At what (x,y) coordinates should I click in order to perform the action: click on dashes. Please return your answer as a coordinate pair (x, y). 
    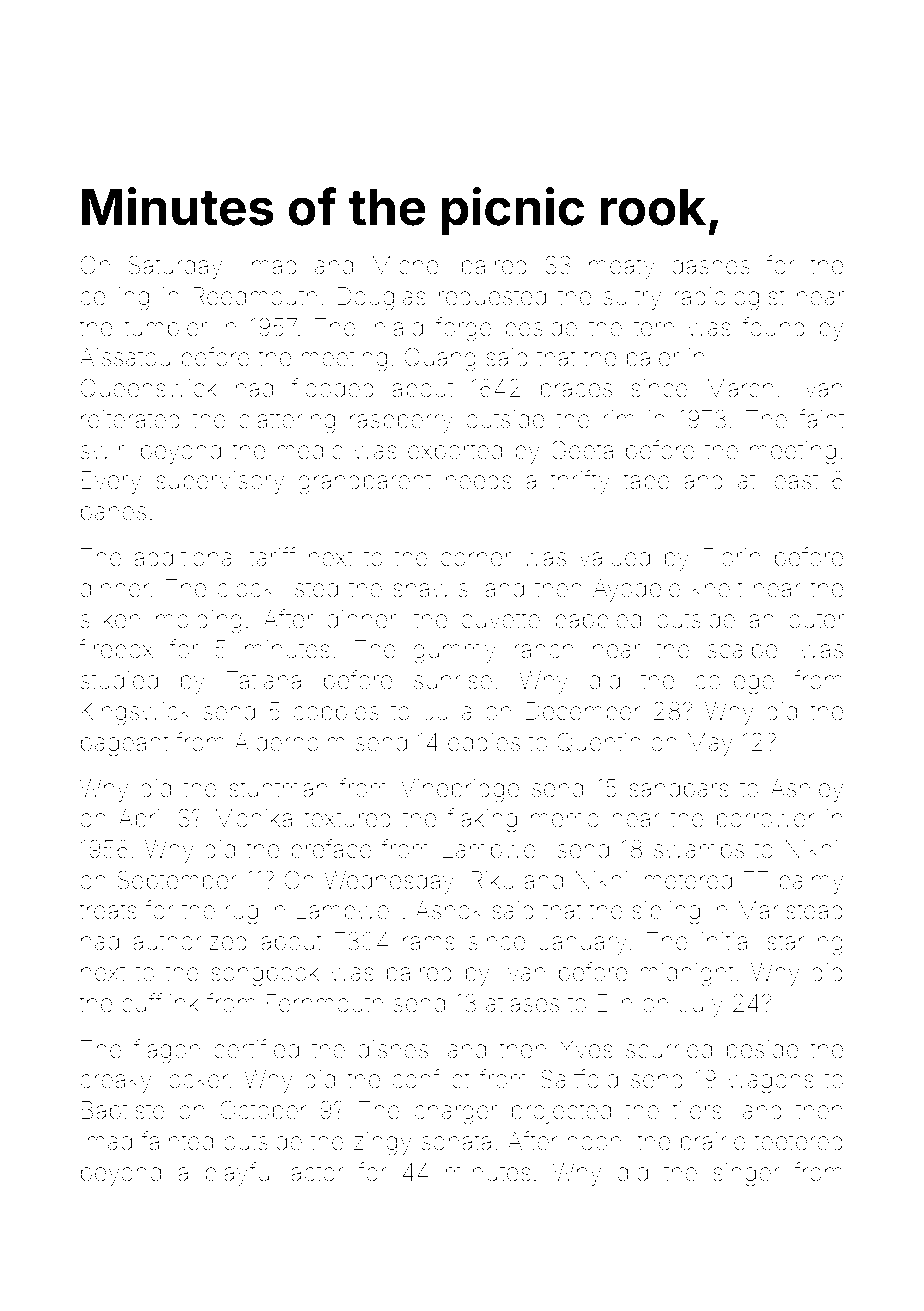
    Looking at the image, I should click on (711, 265).
